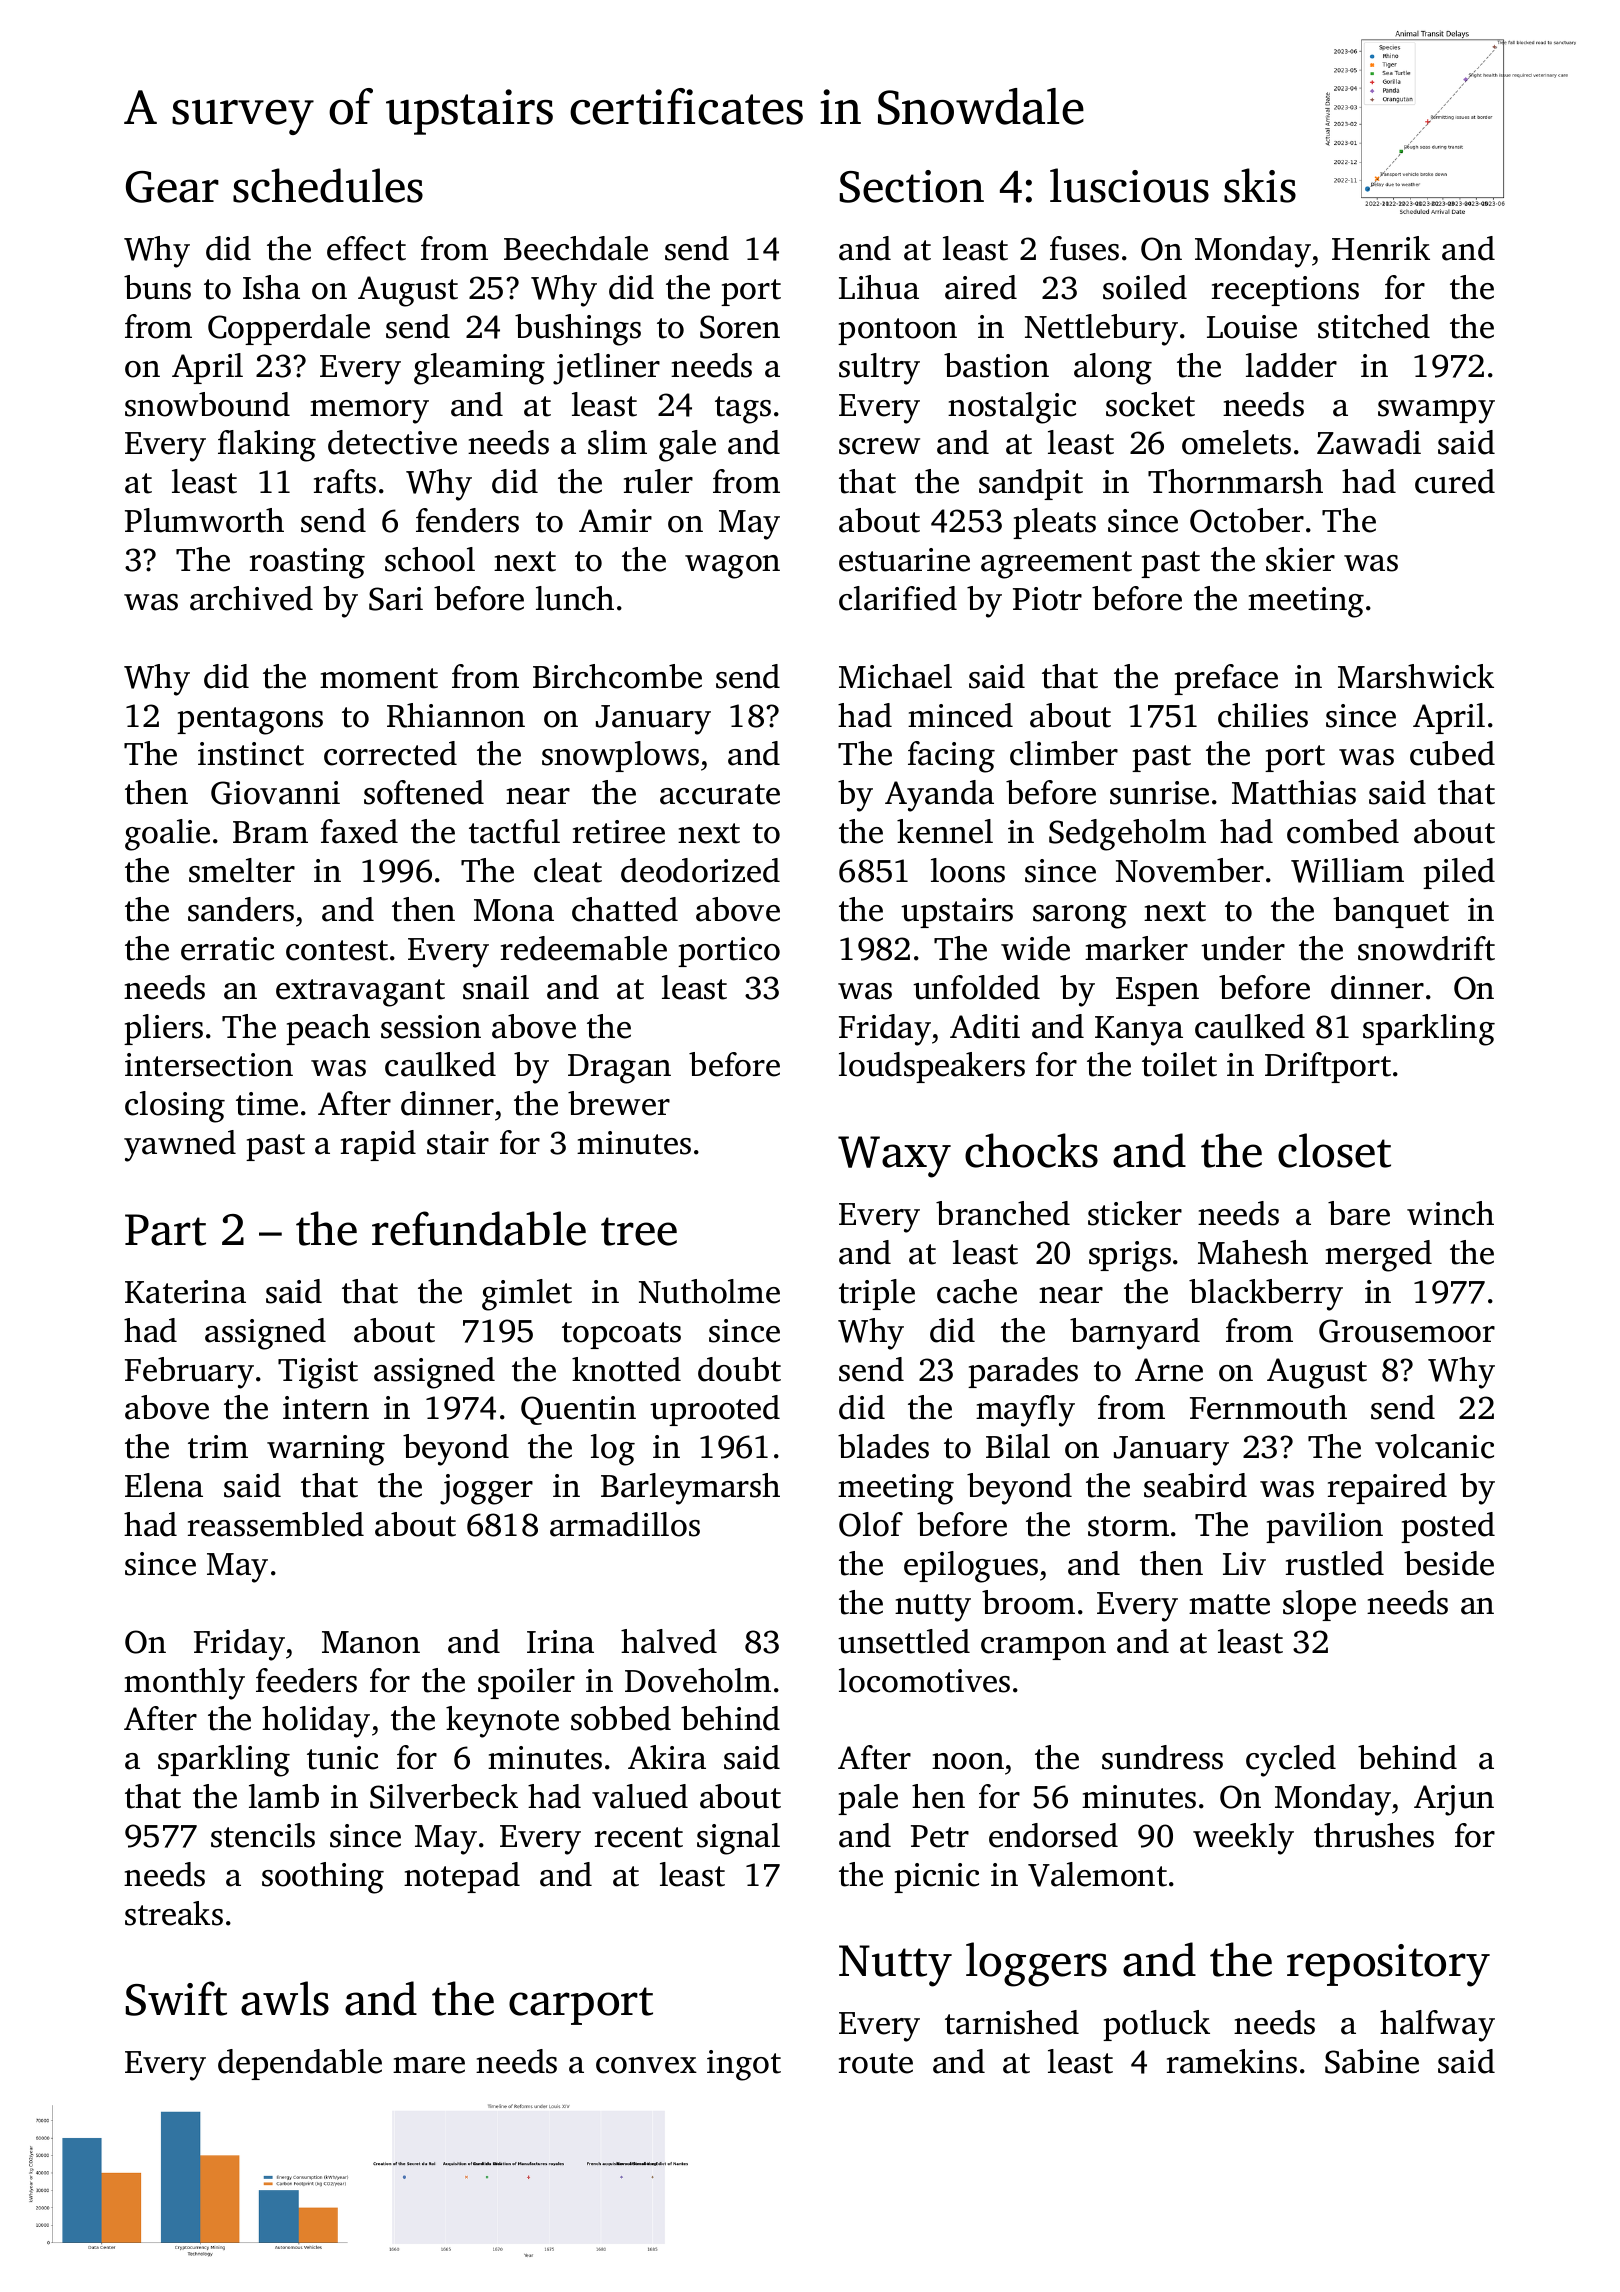  What do you see at coordinates (1369, 442) in the screenshot?
I see `Zawadi` at bounding box center [1369, 442].
